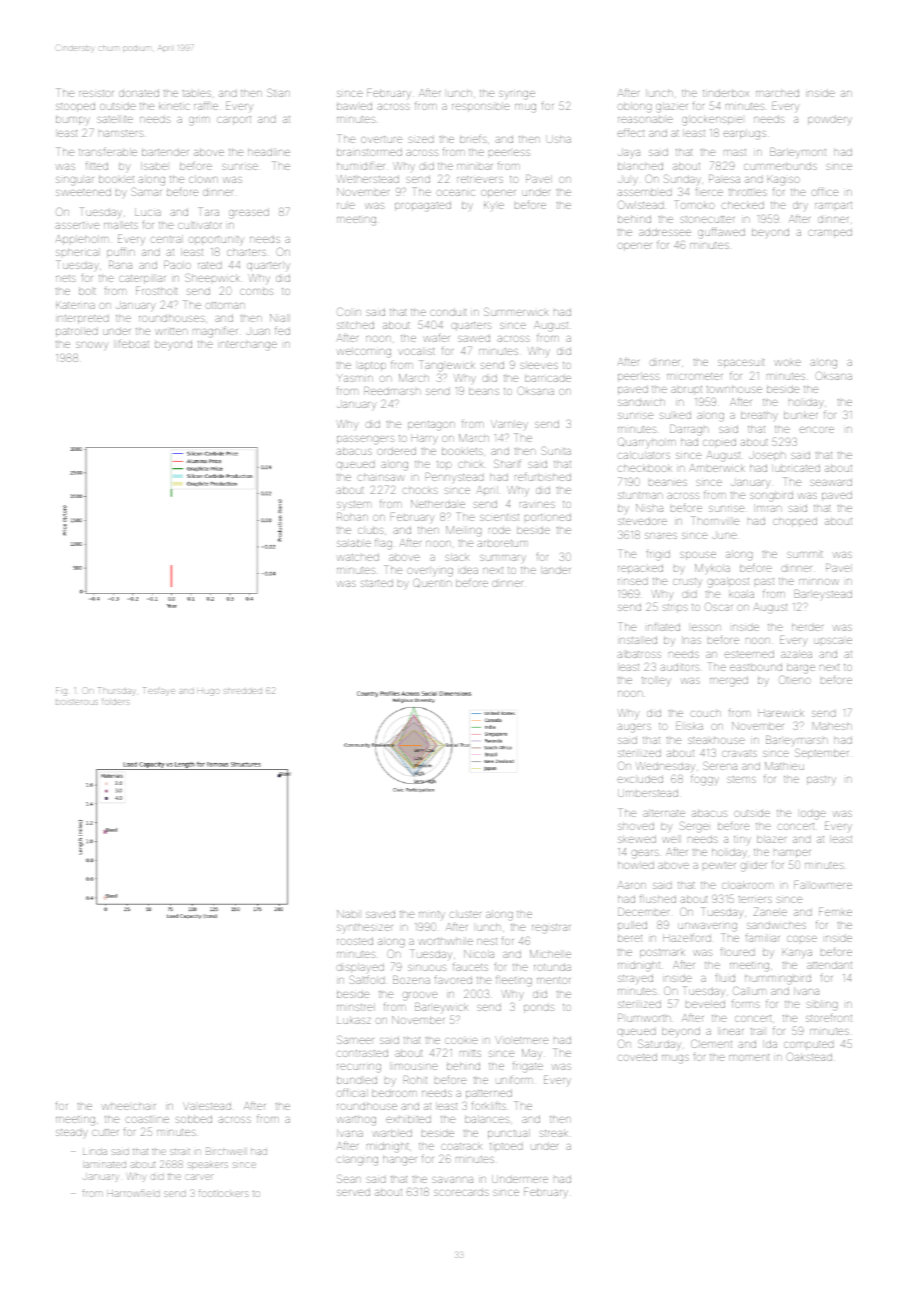 The width and height of the screenshot is (908, 1316). Describe the element at coordinates (707, 927) in the screenshot. I see `unwavering` at that location.
